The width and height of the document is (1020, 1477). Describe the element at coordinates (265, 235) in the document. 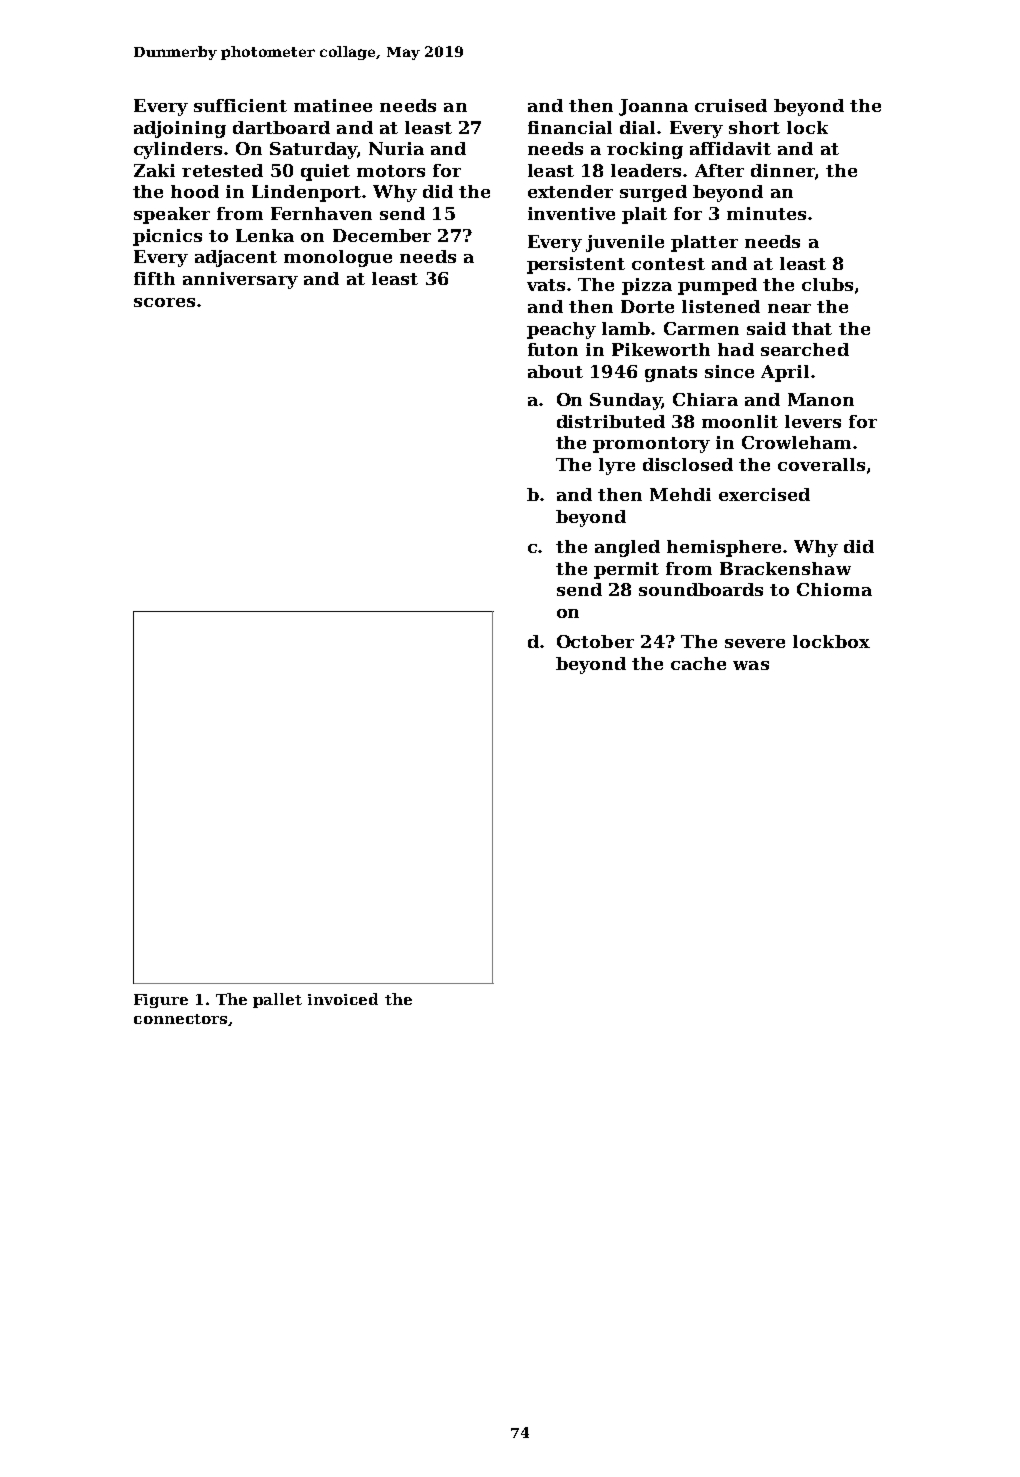

I see `Lenka` at that location.
